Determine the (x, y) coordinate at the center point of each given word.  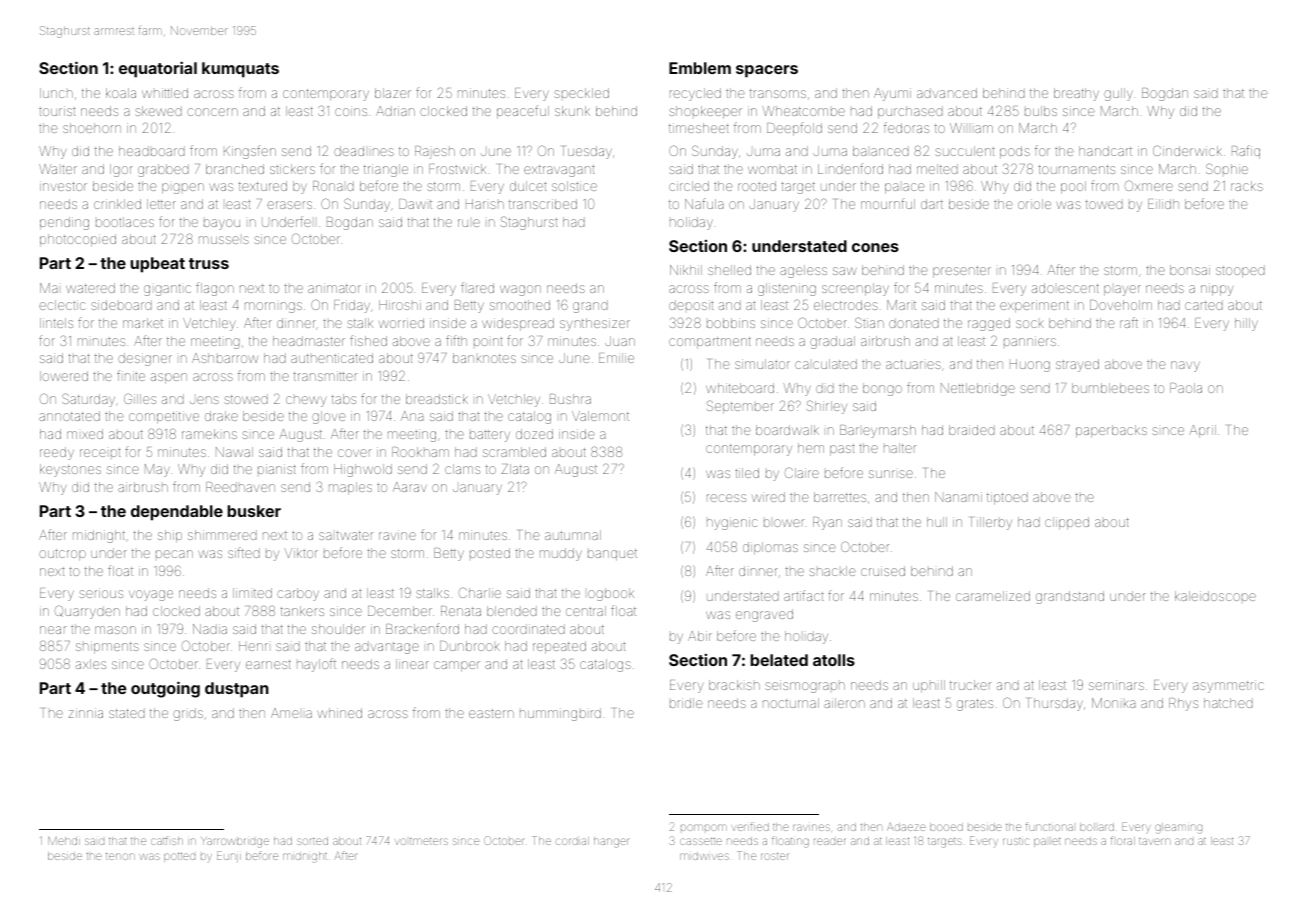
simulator (762, 364)
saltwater (346, 535)
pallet (1047, 842)
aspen (169, 378)
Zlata (515, 469)
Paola (1186, 388)
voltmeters (421, 841)
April (1202, 431)
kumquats (240, 70)
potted (179, 857)
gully (1118, 94)
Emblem (700, 68)
